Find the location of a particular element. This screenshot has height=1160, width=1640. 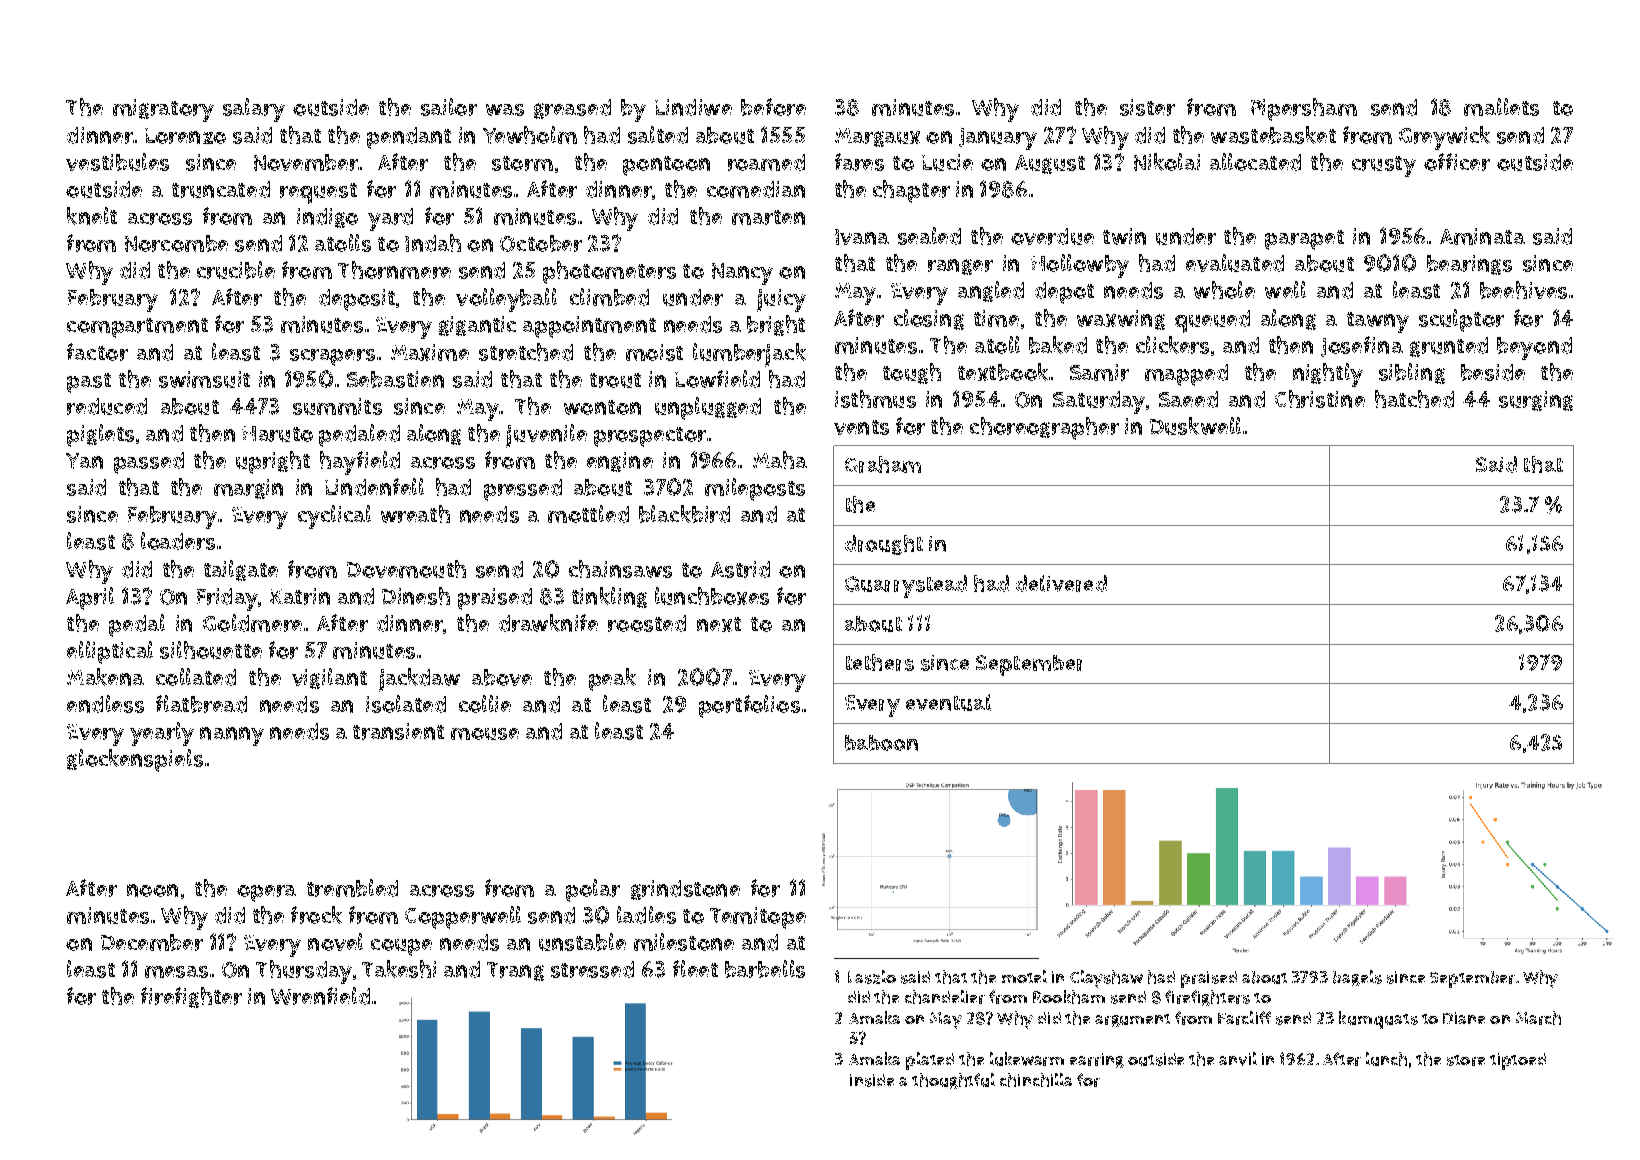

Lucie is located at coordinates (947, 162).
